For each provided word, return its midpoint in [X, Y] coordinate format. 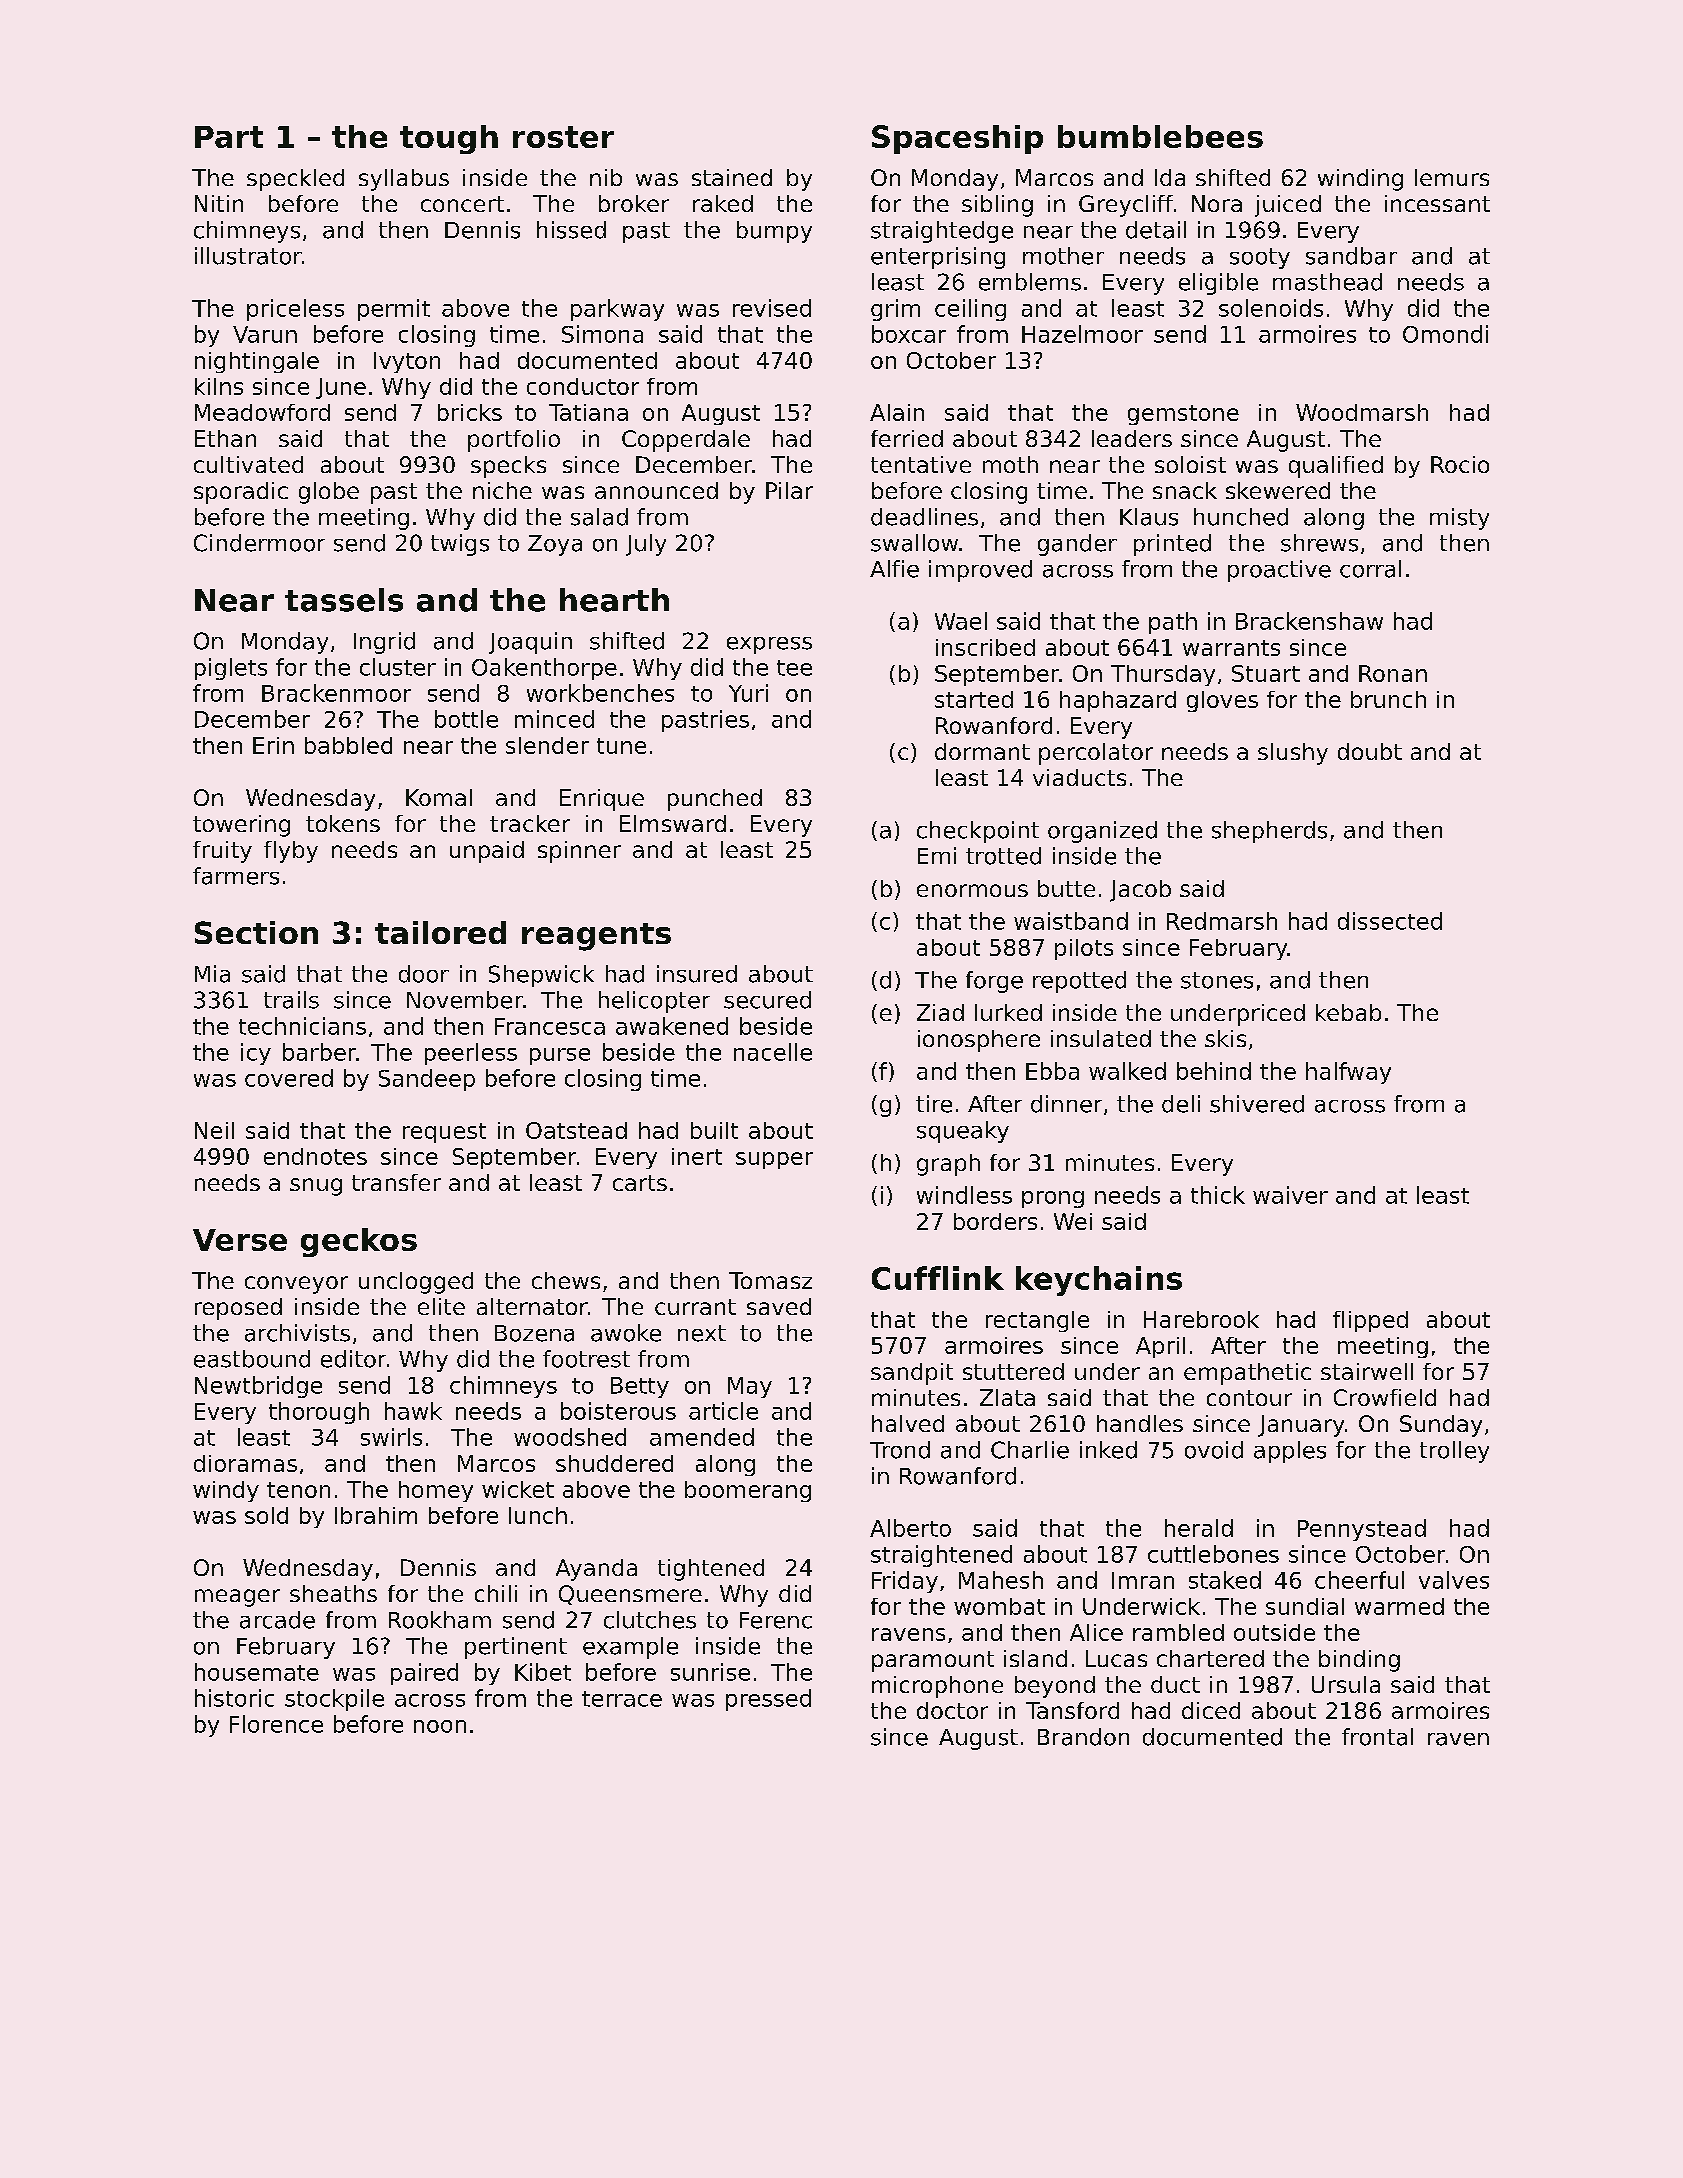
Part [229, 137]
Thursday [1163, 675]
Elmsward [673, 823]
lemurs [1452, 177]
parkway [617, 310]
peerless [471, 1054]
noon [440, 1726]
